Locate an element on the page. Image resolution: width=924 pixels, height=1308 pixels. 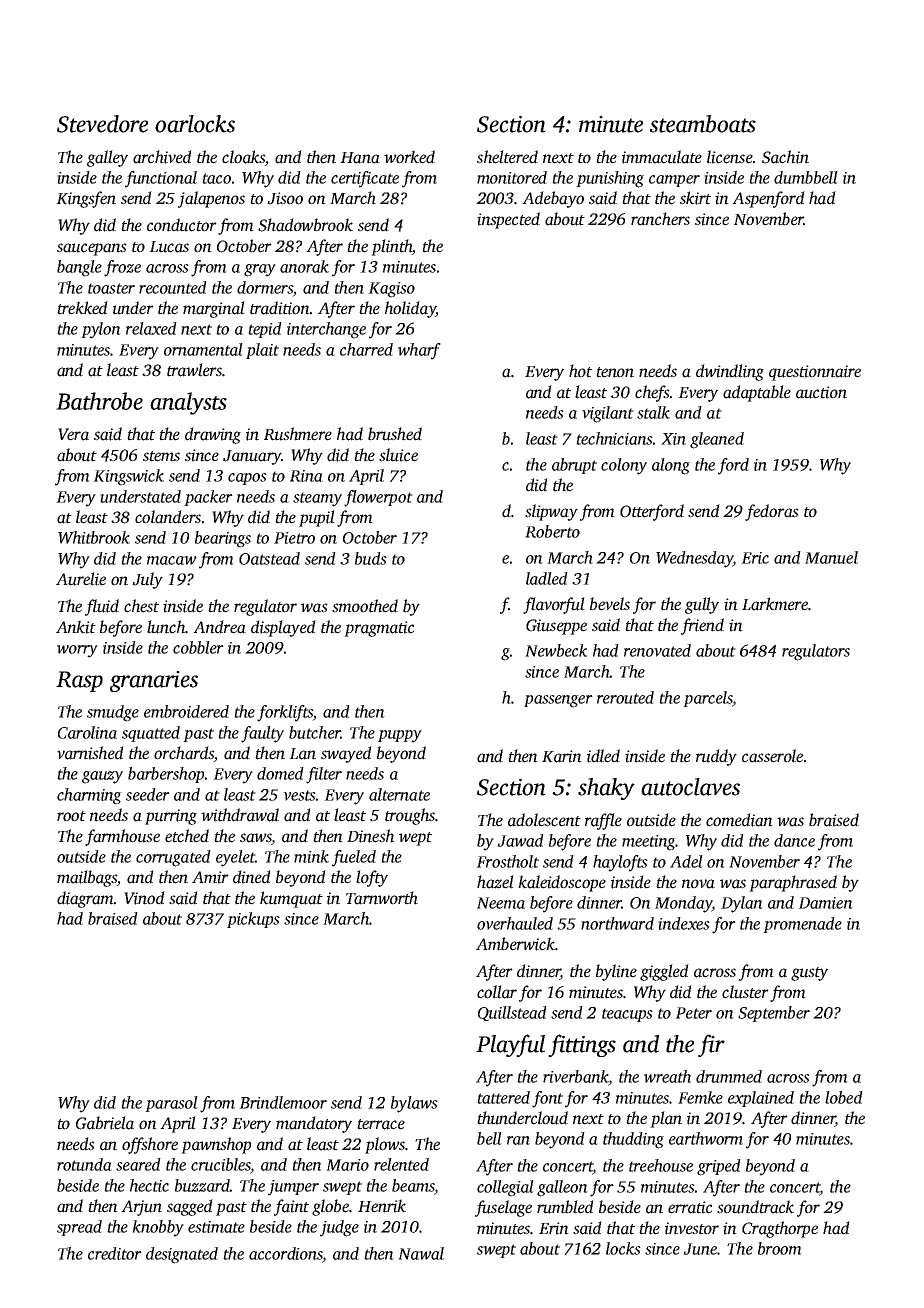
root is located at coordinates (71, 816).
